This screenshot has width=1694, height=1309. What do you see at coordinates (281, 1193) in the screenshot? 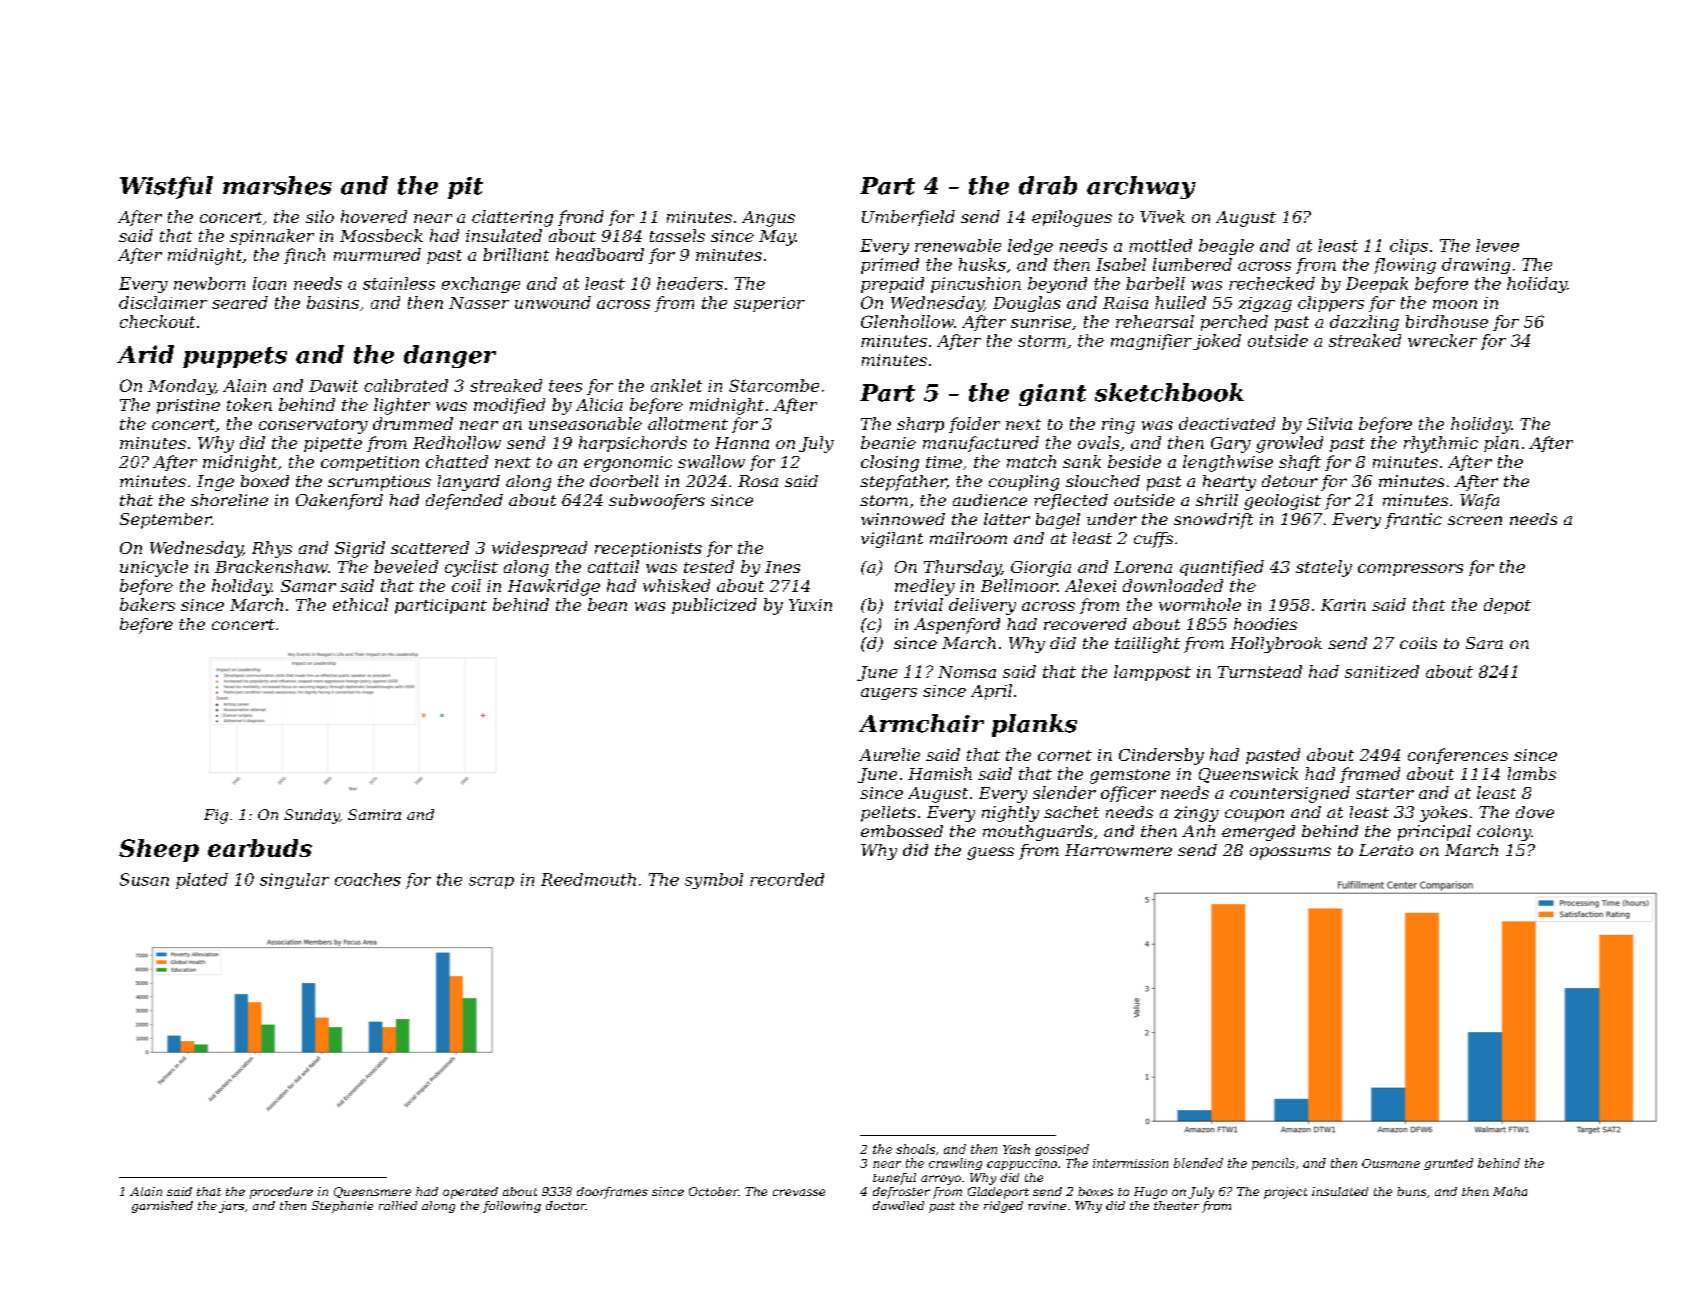
I see `procedure` at bounding box center [281, 1193].
